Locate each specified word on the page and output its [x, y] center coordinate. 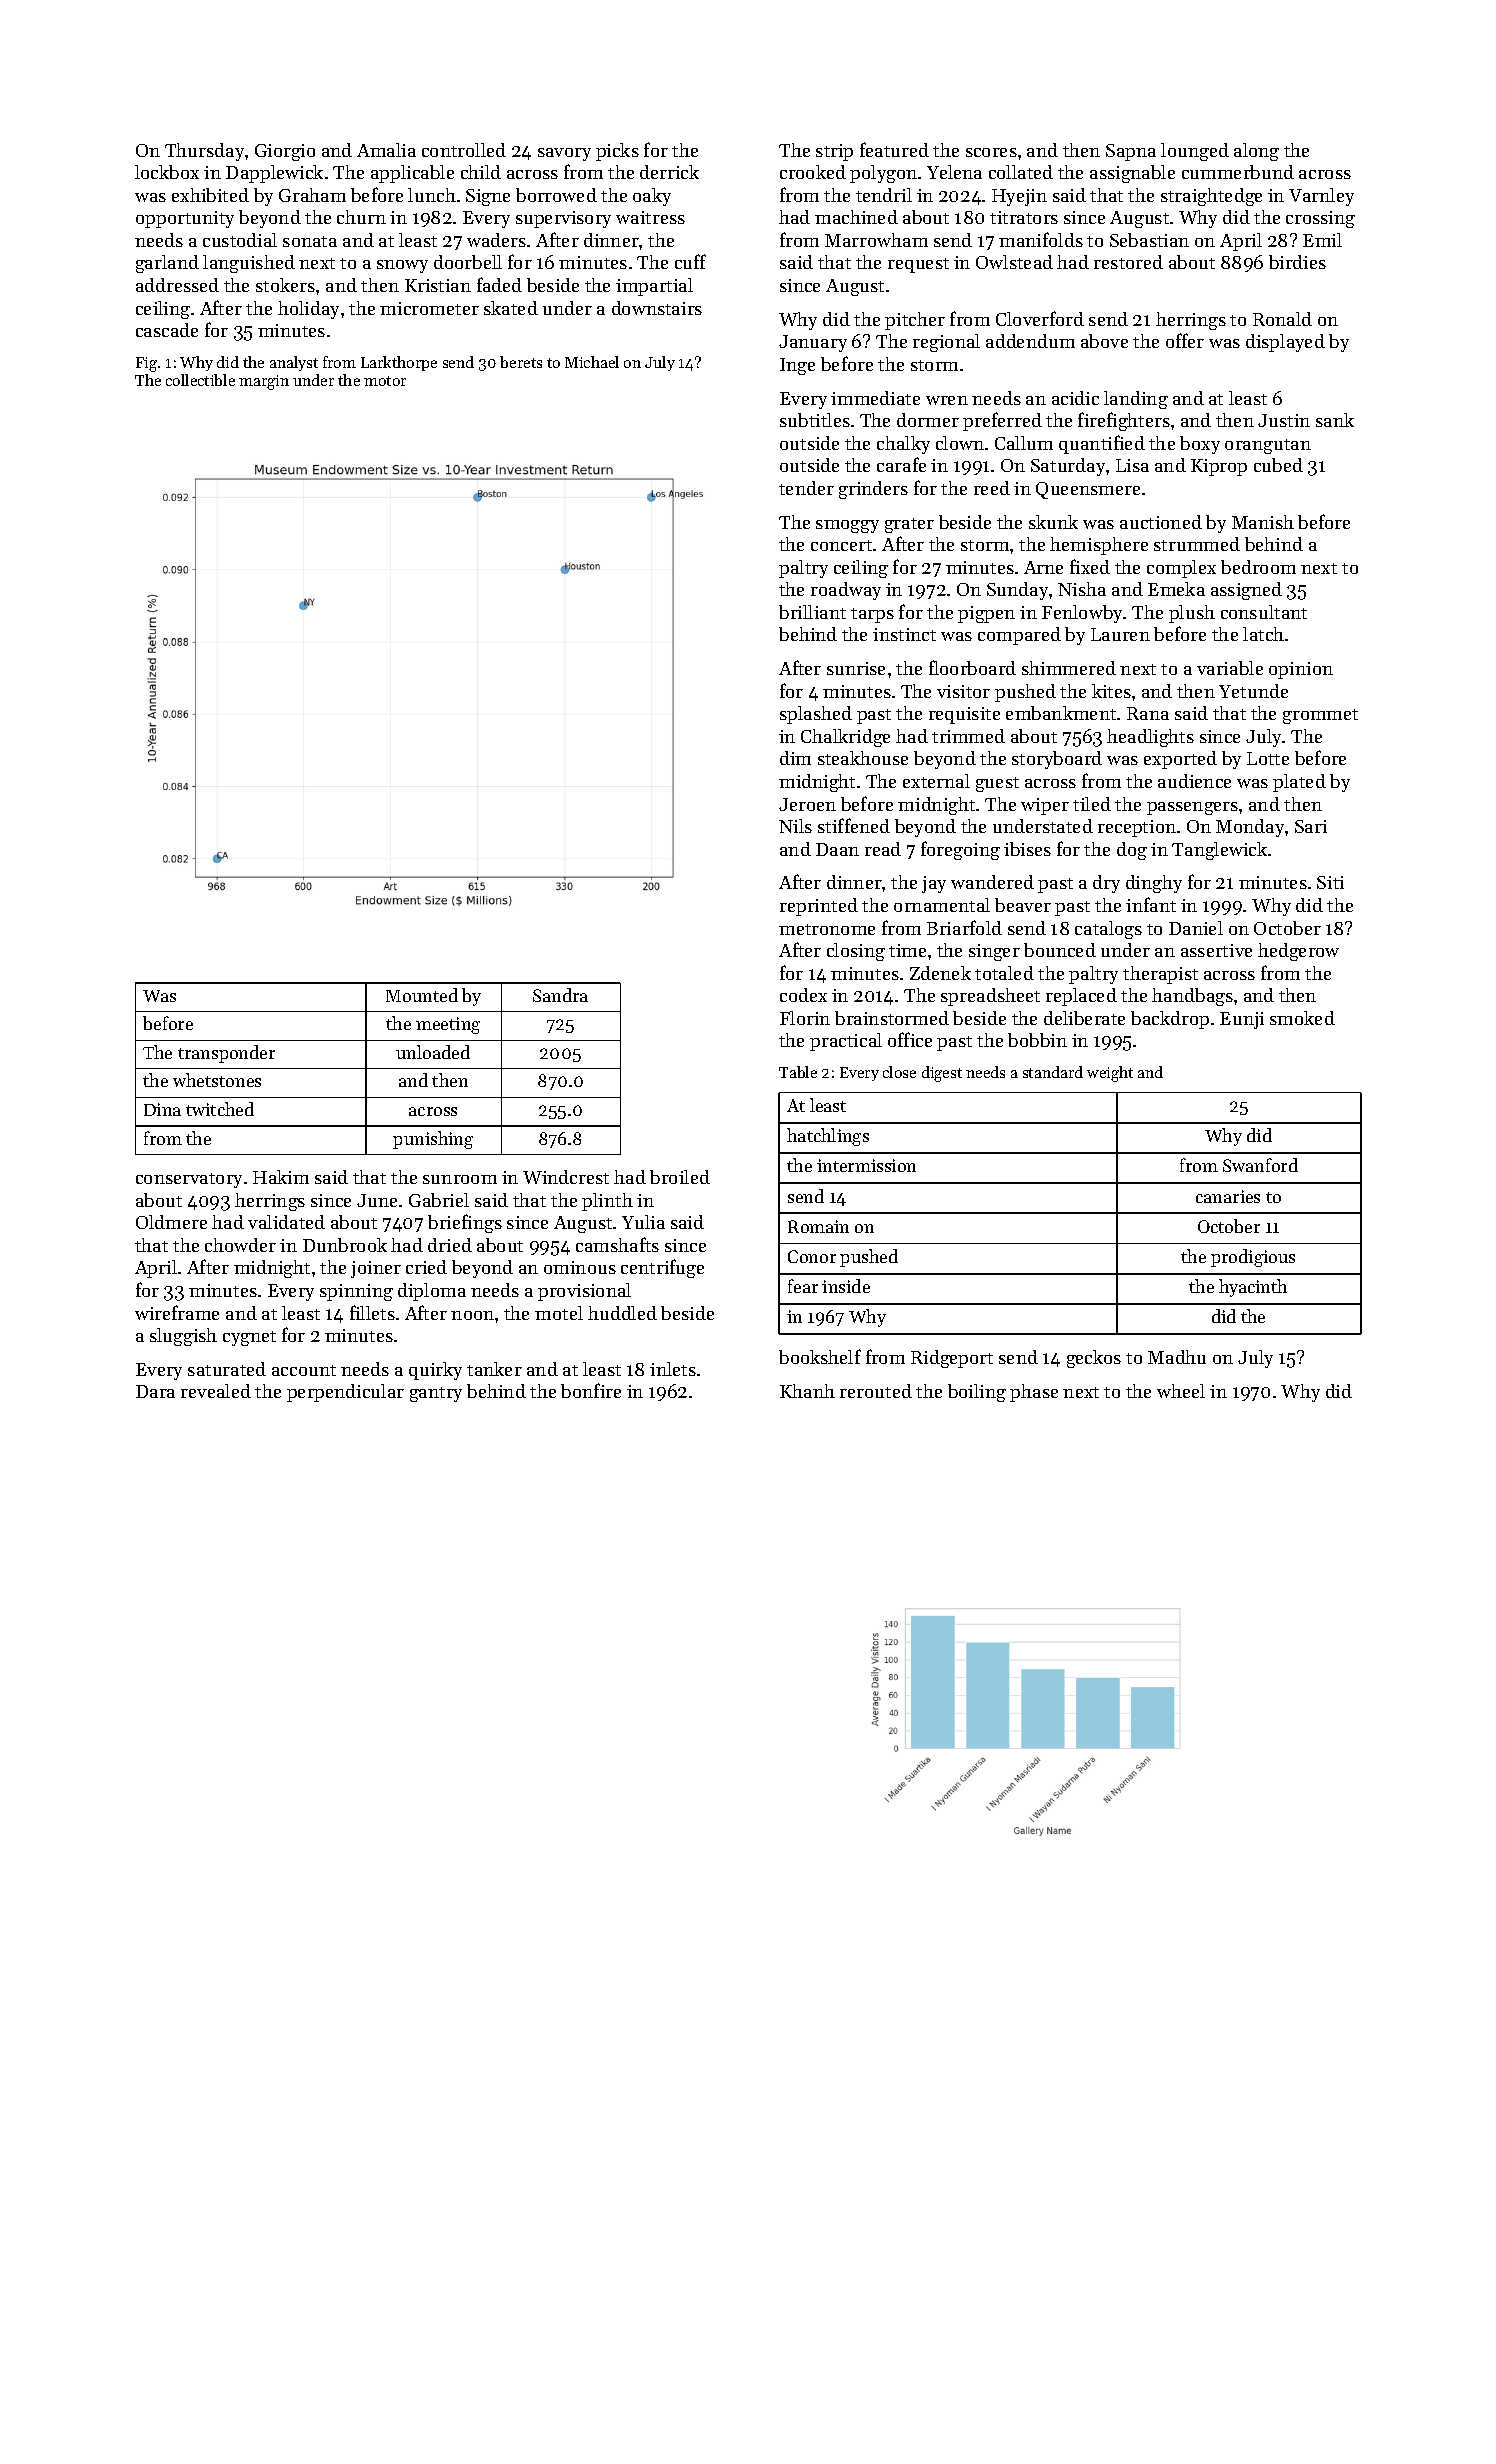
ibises [1027, 849]
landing [1136, 400]
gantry [436, 1394]
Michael [592, 362]
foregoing [960, 850]
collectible [200, 380]
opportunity [185, 219]
